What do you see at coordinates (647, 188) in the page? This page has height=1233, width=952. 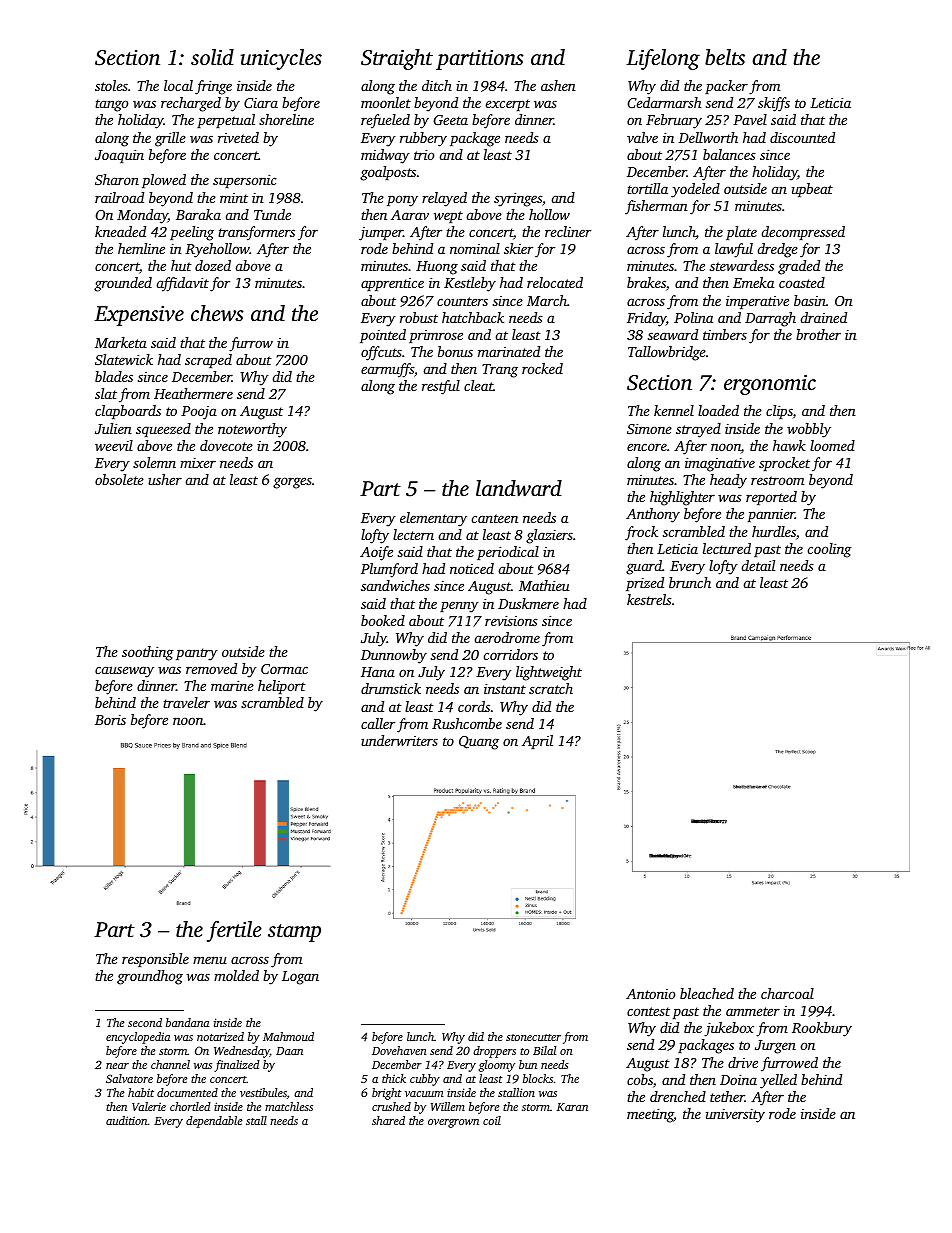 I see `tortilla` at bounding box center [647, 188].
